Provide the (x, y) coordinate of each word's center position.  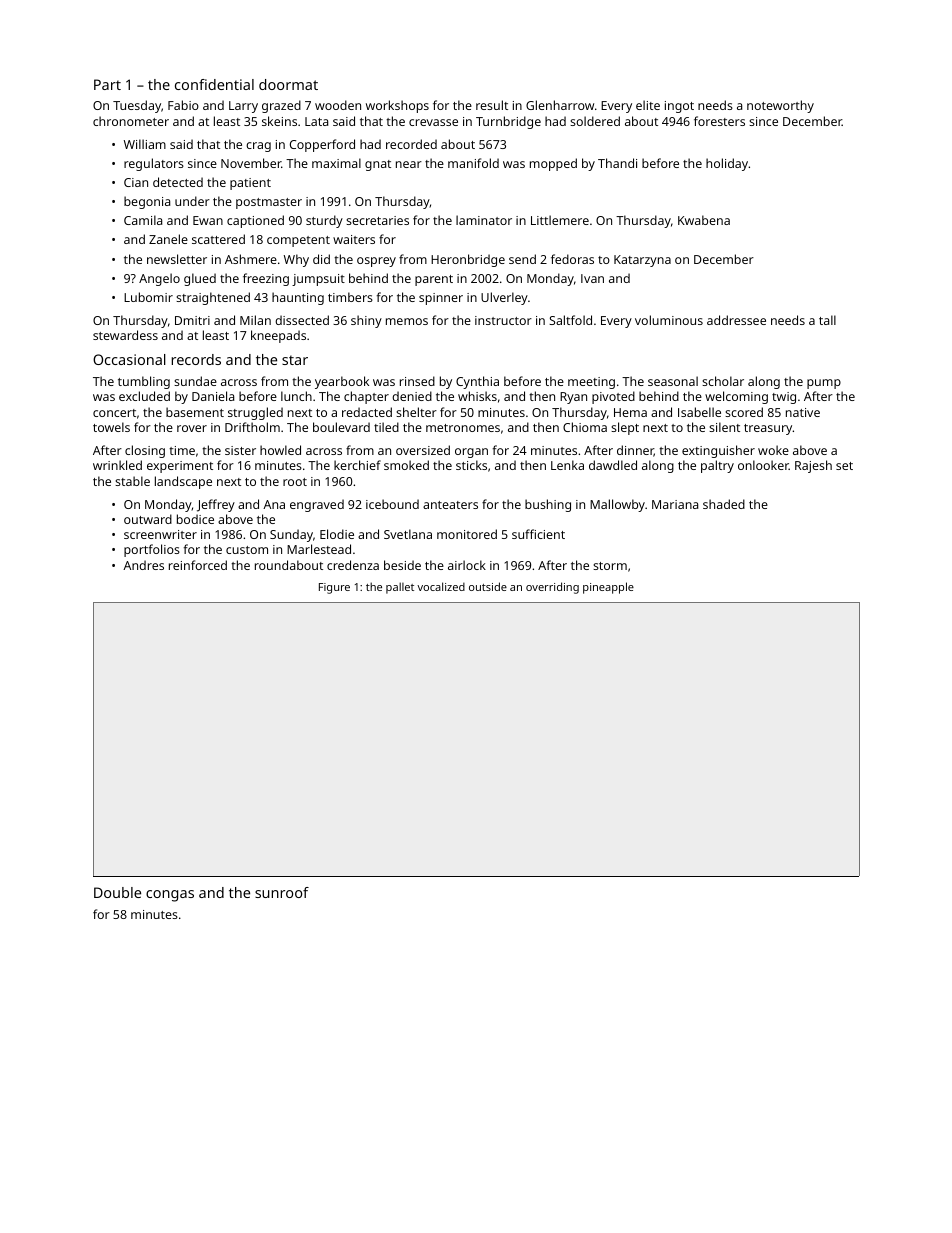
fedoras (572, 259)
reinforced (198, 565)
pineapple (608, 588)
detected (178, 182)
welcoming (736, 397)
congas (170, 896)
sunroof (282, 892)
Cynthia (477, 382)
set (844, 466)
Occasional (129, 359)
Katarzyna (642, 261)
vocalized (441, 586)
